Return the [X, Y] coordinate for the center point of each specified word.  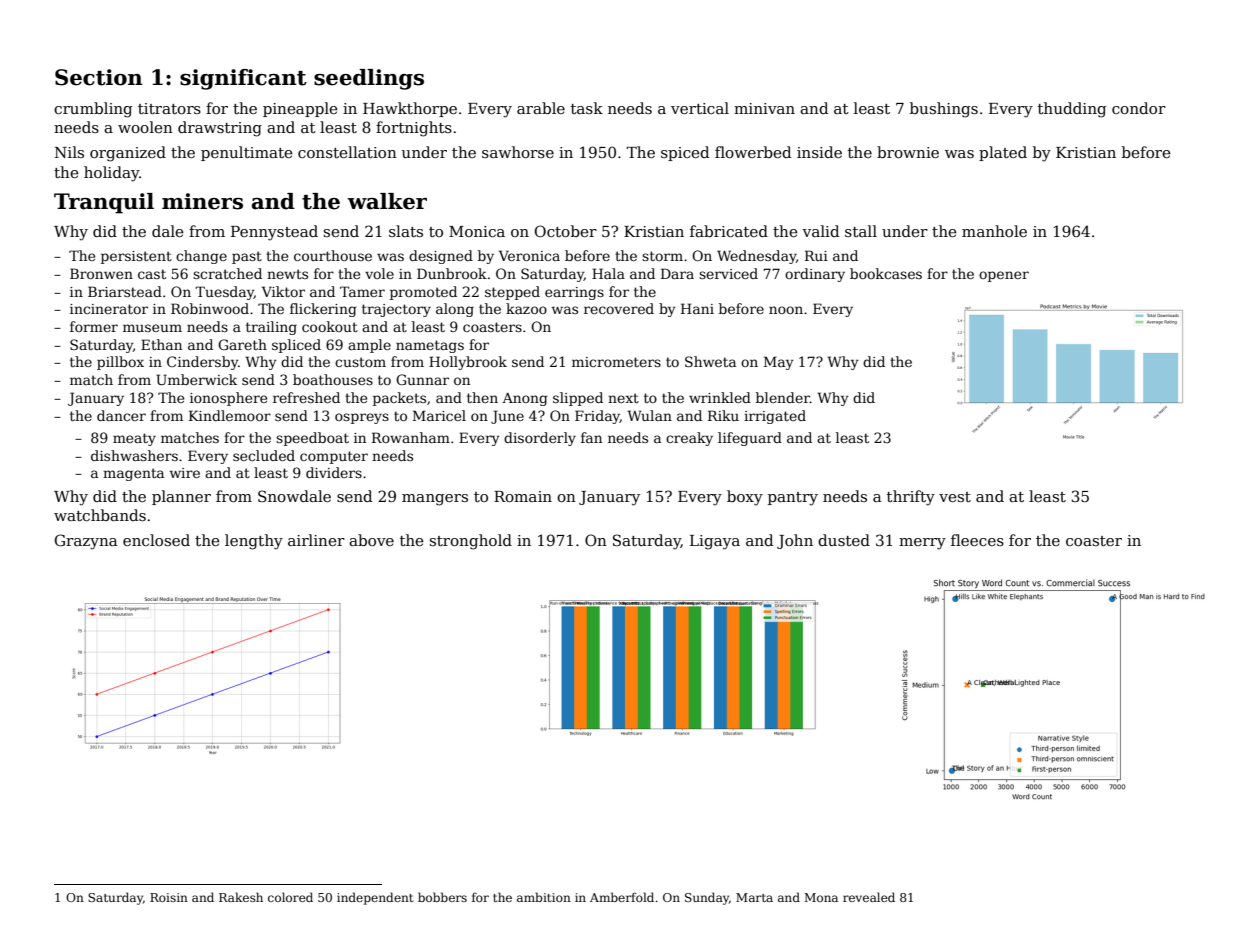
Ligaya [715, 542]
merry [922, 544]
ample [369, 346]
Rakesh [241, 897]
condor [1139, 108]
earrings [574, 293]
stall [861, 231]
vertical [700, 108]
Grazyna [86, 542]
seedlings [369, 79]
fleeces [977, 540]
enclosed [156, 540]
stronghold [471, 542]
